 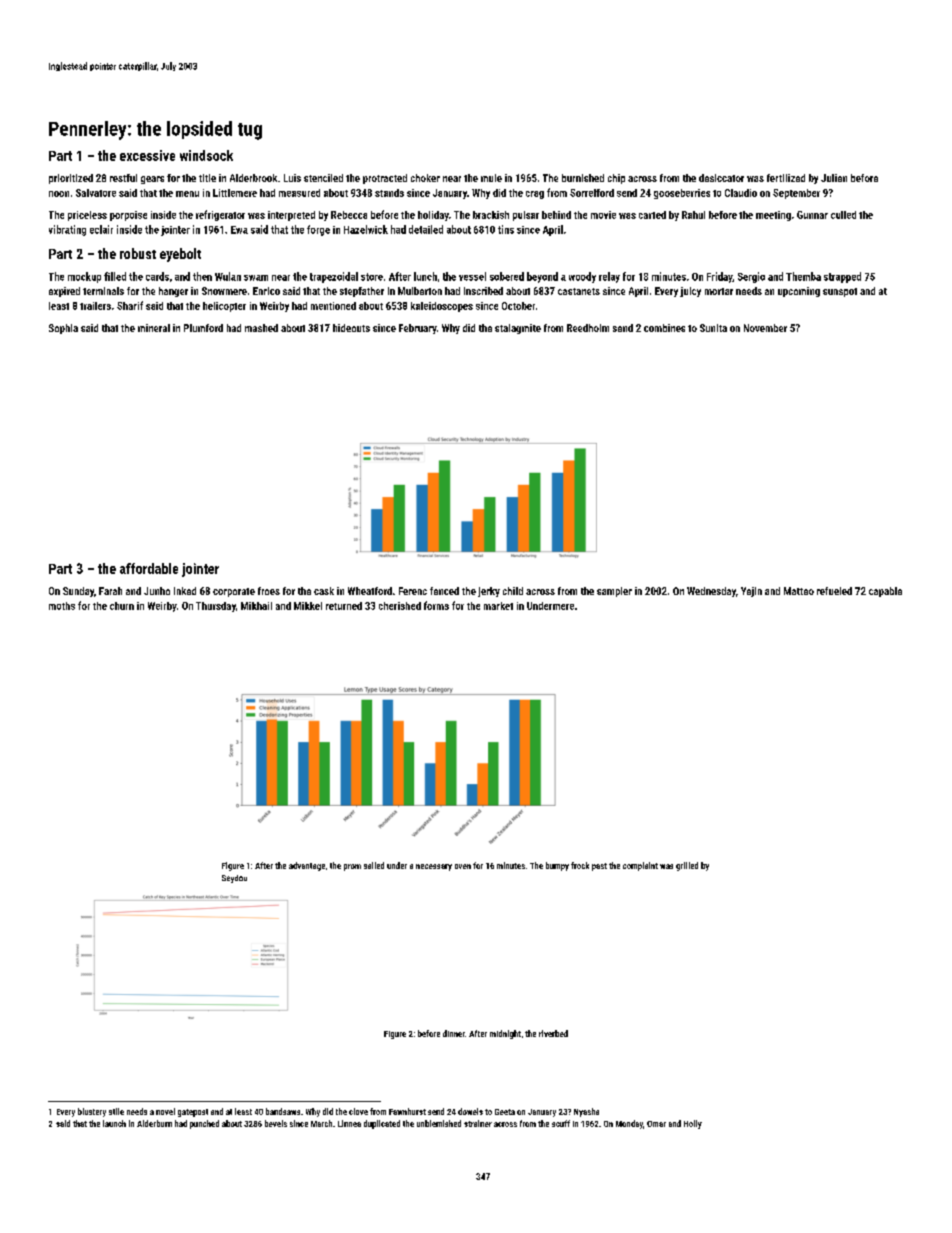 What do you see at coordinates (116, 1111) in the document?
I see `stile` at bounding box center [116, 1111].
